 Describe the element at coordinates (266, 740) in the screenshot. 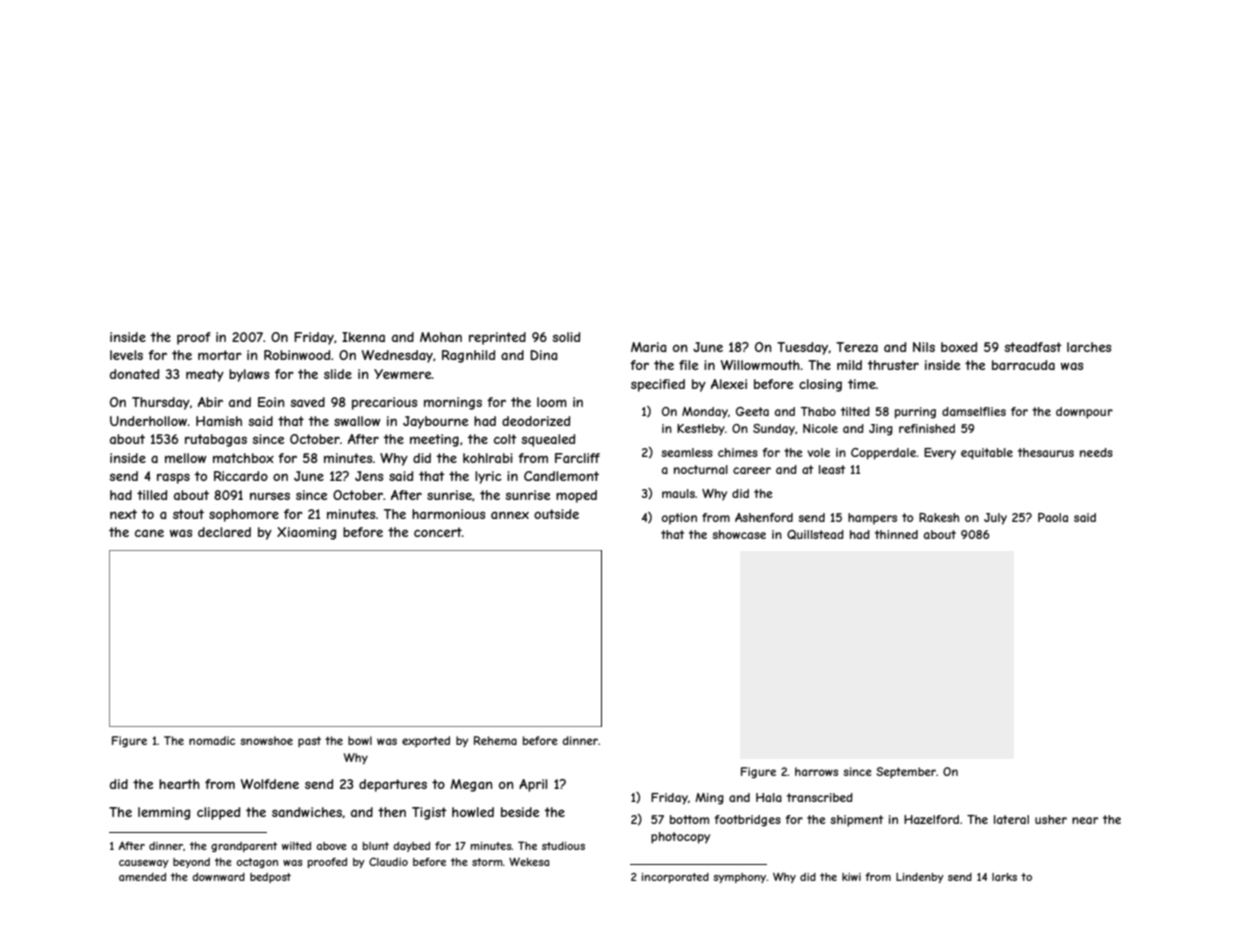

I see `snowshoe` at that location.
